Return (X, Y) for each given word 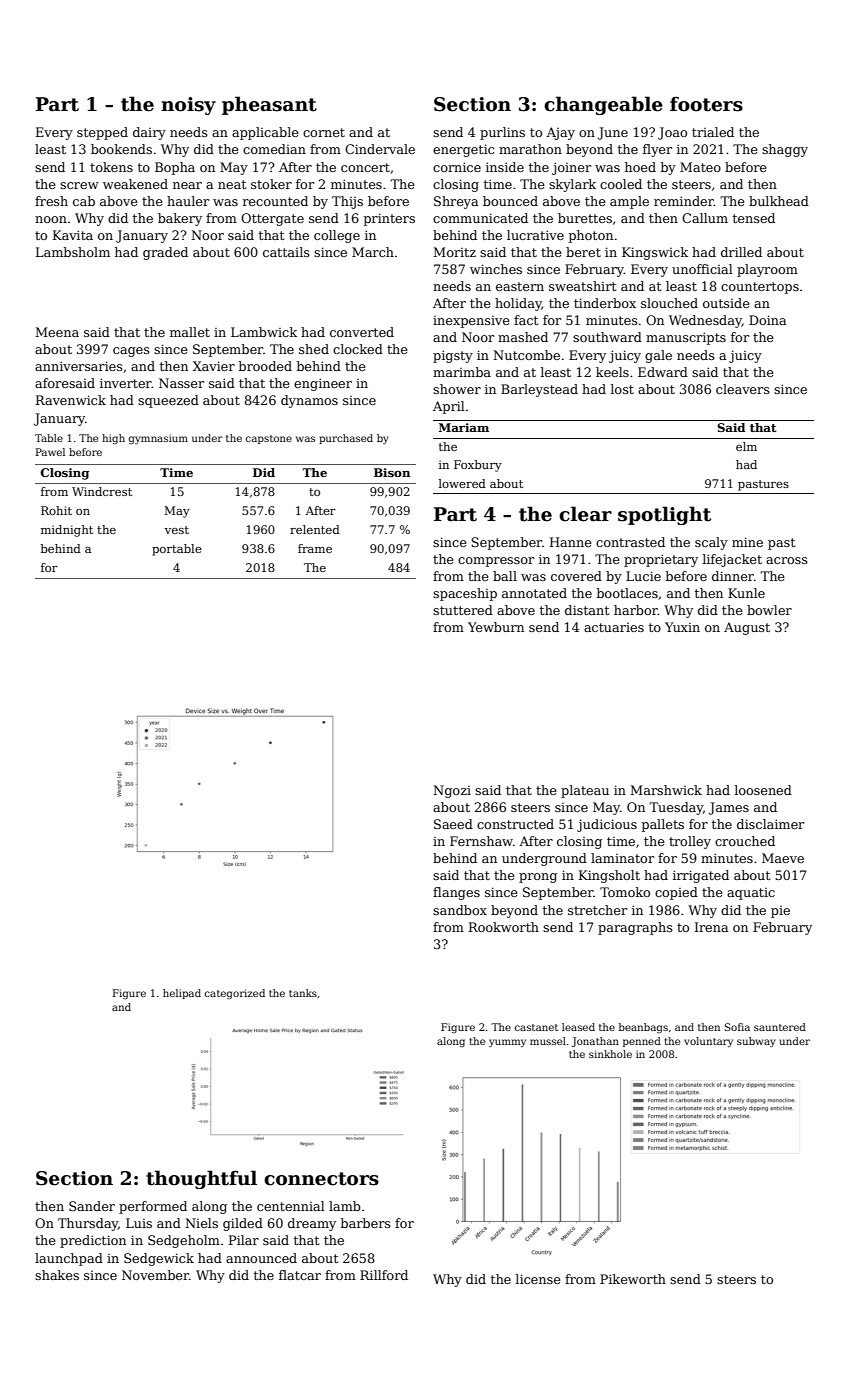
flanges (456, 893)
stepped (102, 133)
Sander (92, 1206)
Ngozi (452, 791)
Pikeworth (633, 1279)
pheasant (269, 105)
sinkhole (610, 1054)
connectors (321, 1179)
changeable (603, 105)
